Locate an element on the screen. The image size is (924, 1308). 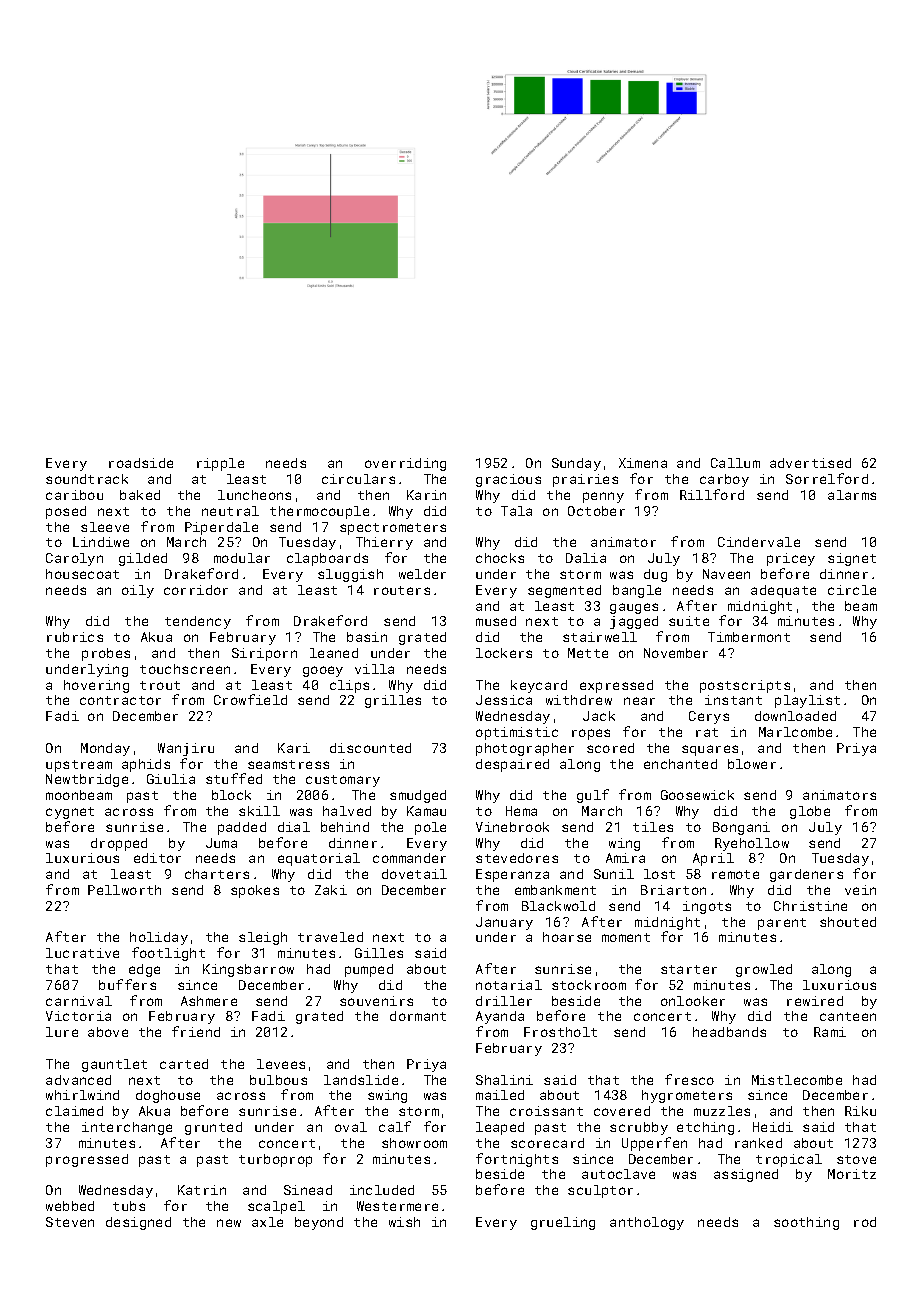
corridor is located at coordinates (196, 590).
